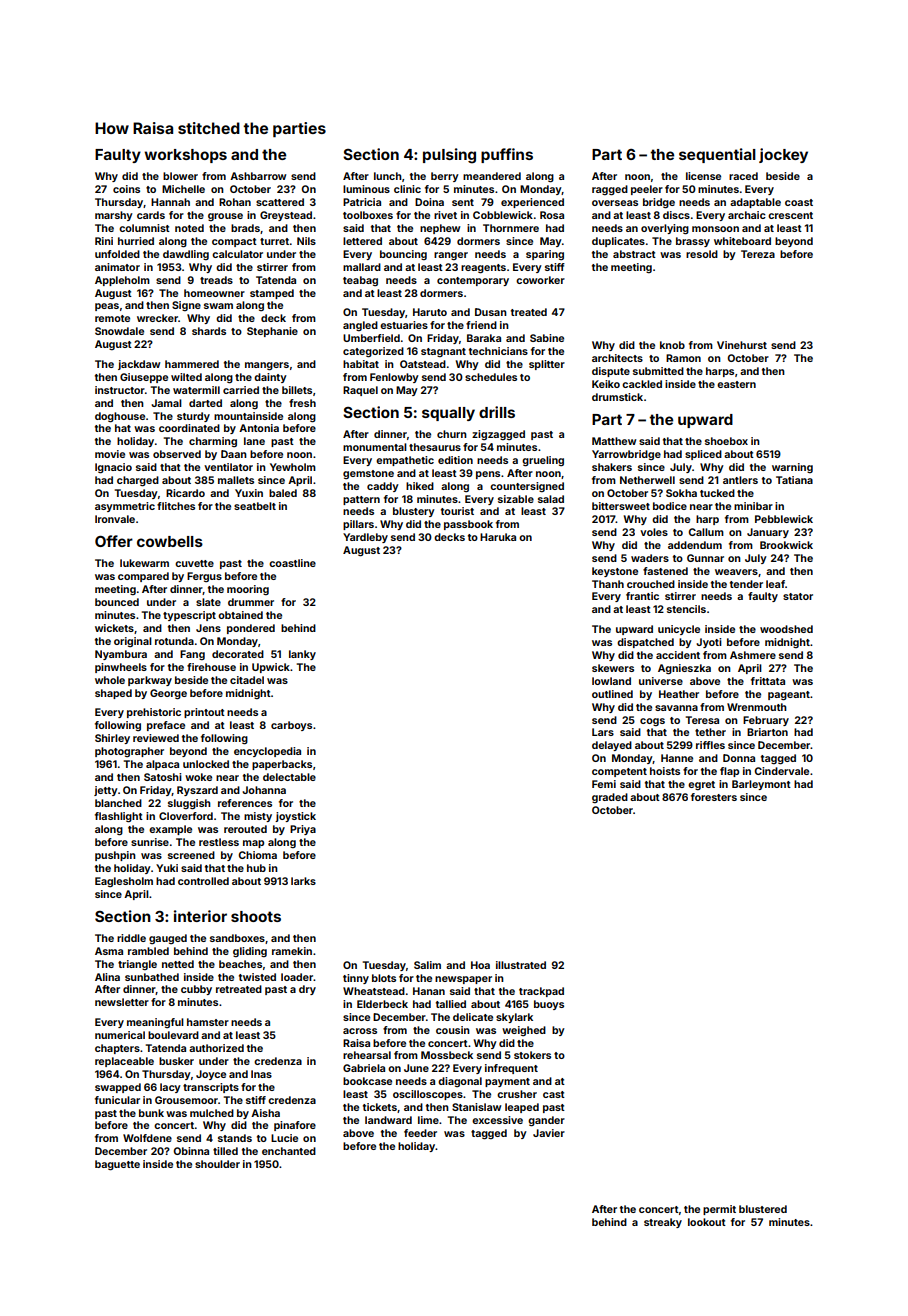  What do you see at coordinates (259, 428) in the image?
I see `Antonia` at bounding box center [259, 428].
